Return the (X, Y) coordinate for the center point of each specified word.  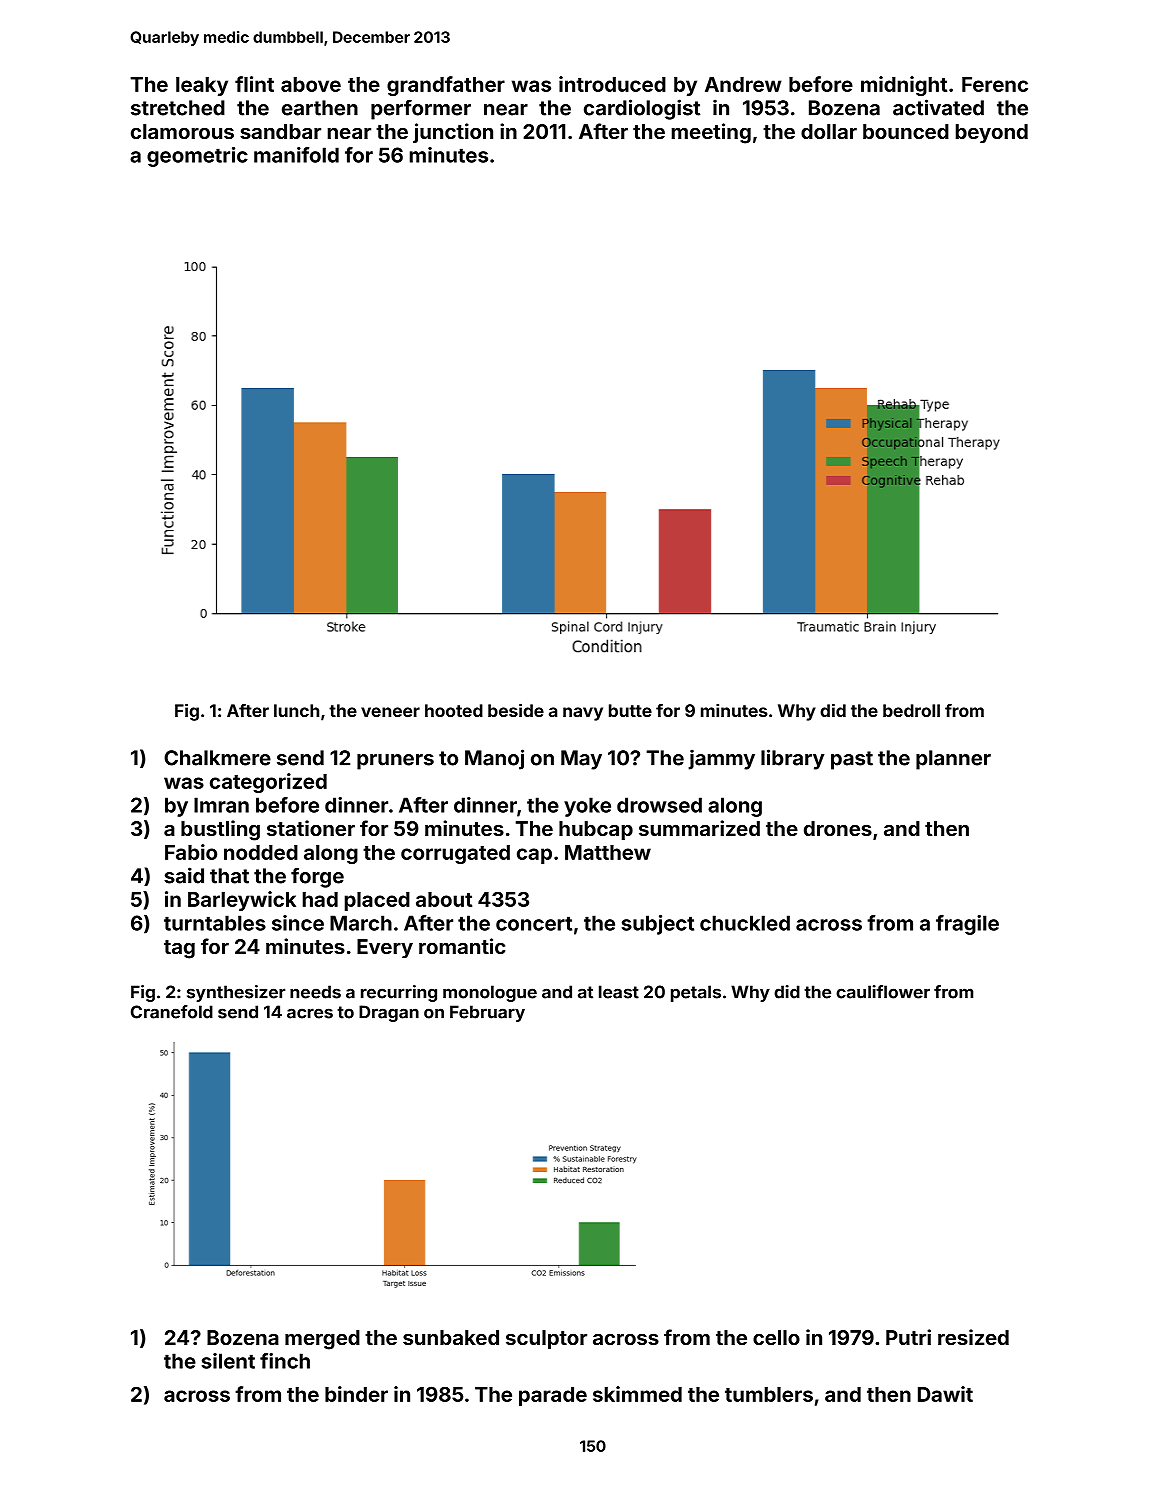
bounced (906, 131)
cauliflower (883, 992)
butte (630, 710)
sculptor (546, 1339)
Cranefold (172, 1012)
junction (453, 133)
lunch (296, 710)
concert (534, 923)
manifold (296, 155)
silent (228, 1361)
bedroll (911, 710)
